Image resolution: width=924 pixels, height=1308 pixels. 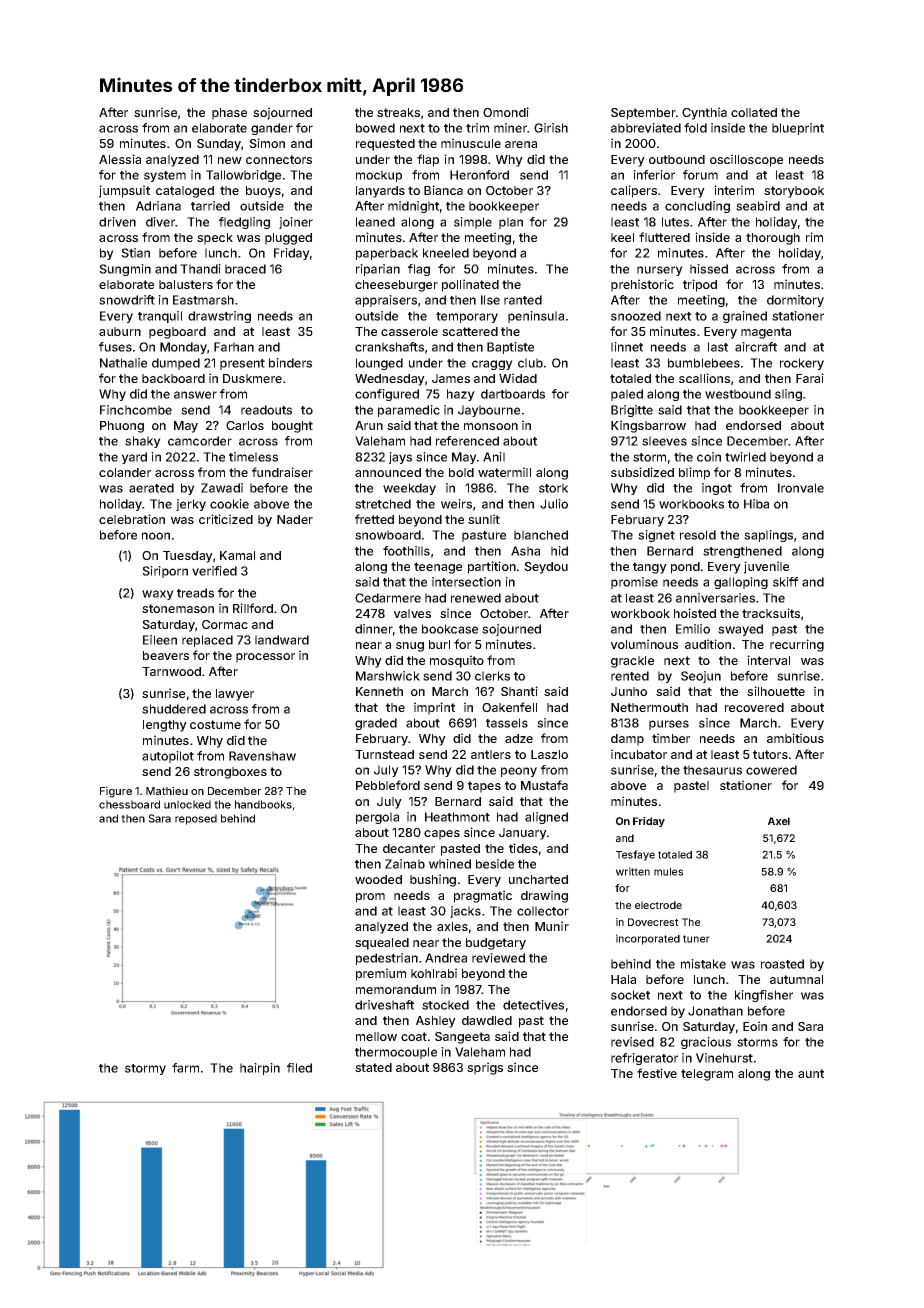 What do you see at coordinates (466, 582) in the image?
I see `intersection` at bounding box center [466, 582].
